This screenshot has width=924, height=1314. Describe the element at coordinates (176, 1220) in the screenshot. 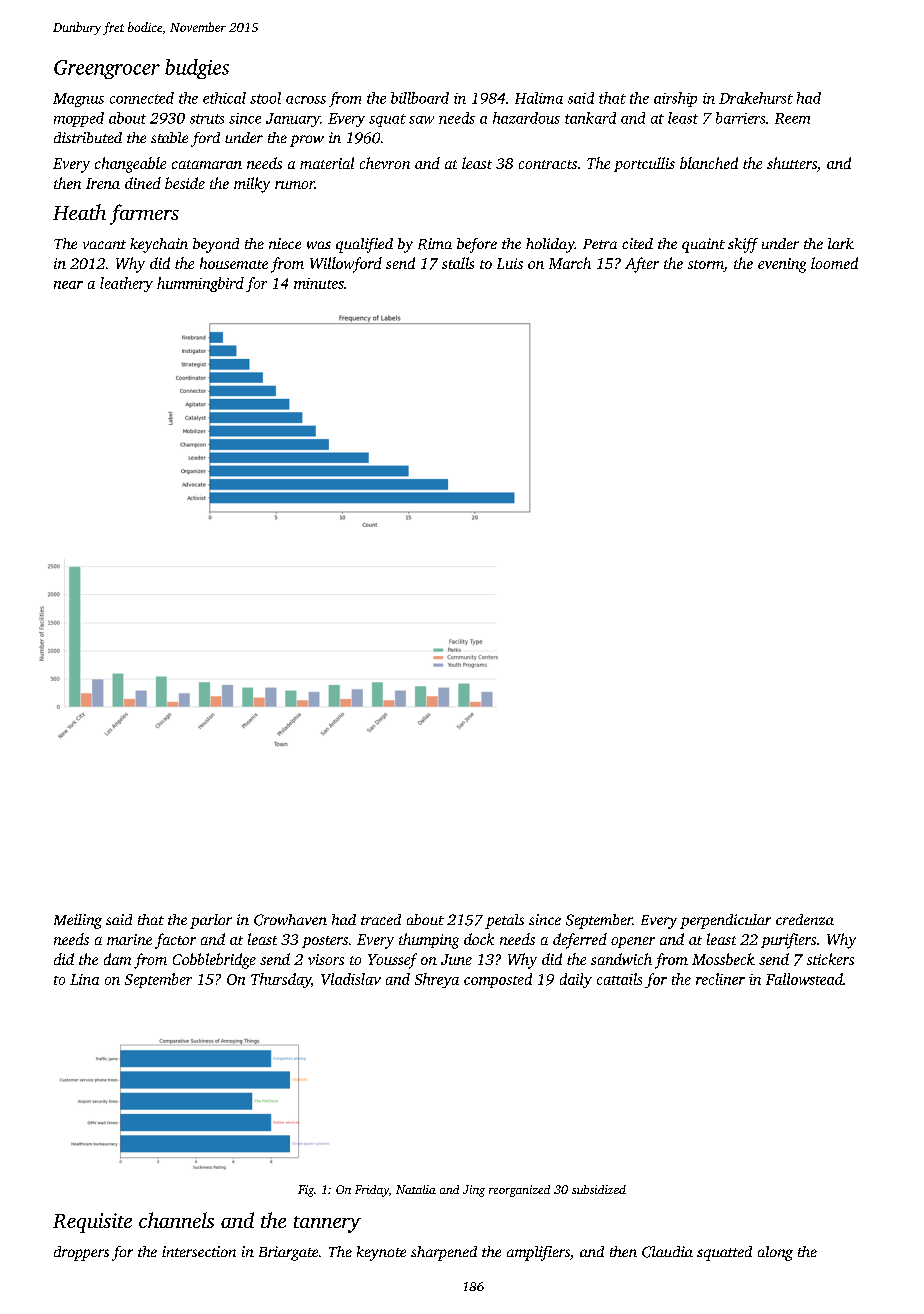

I see `channels` at that location.
